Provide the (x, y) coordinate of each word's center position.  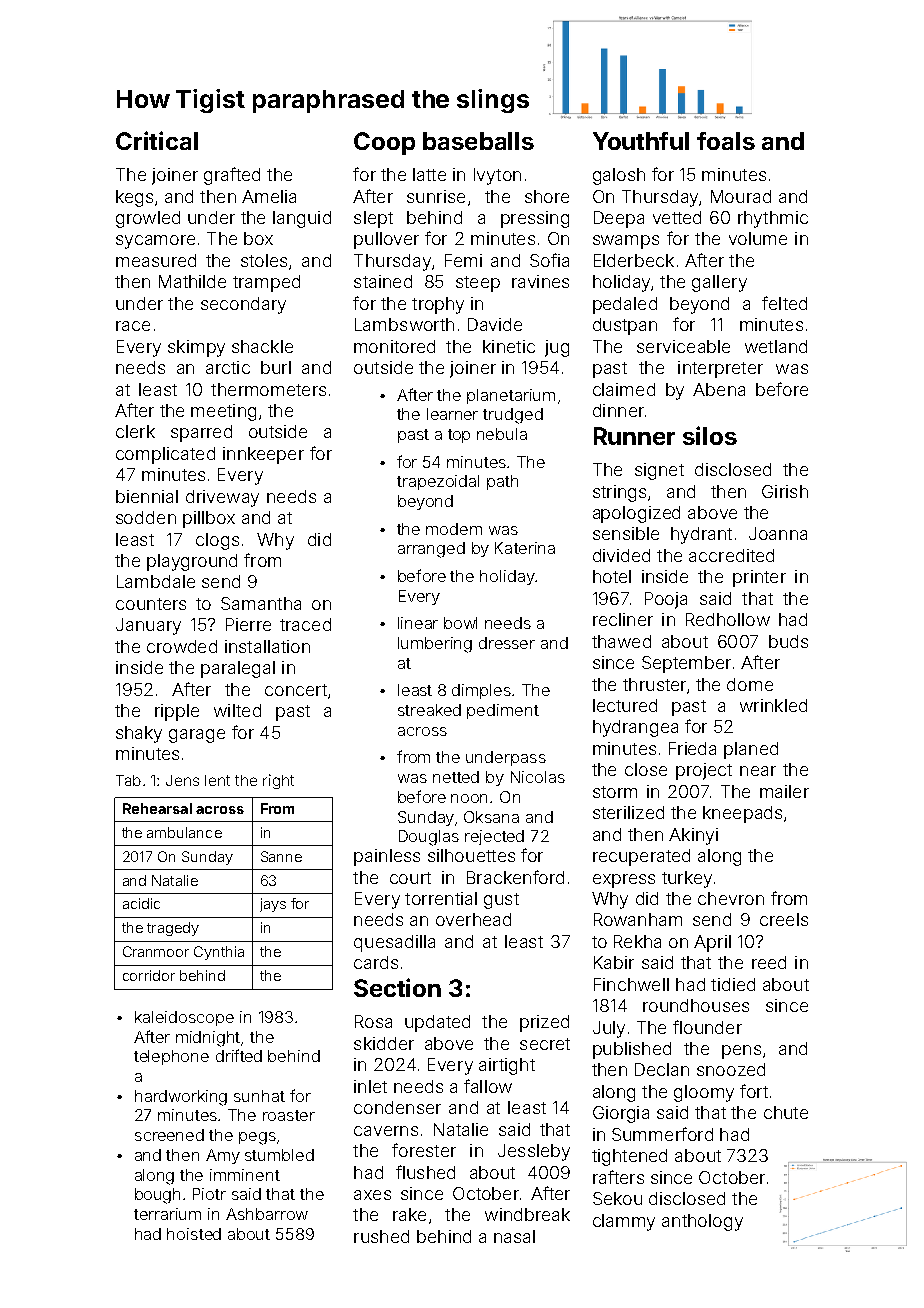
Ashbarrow (267, 1214)
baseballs (478, 141)
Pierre (248, 624)
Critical (157, 140)
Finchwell (631, 984)
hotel (612, 576)
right (278, 781)
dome (750, 684)
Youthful (641, 141)
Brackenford (515, 877)
